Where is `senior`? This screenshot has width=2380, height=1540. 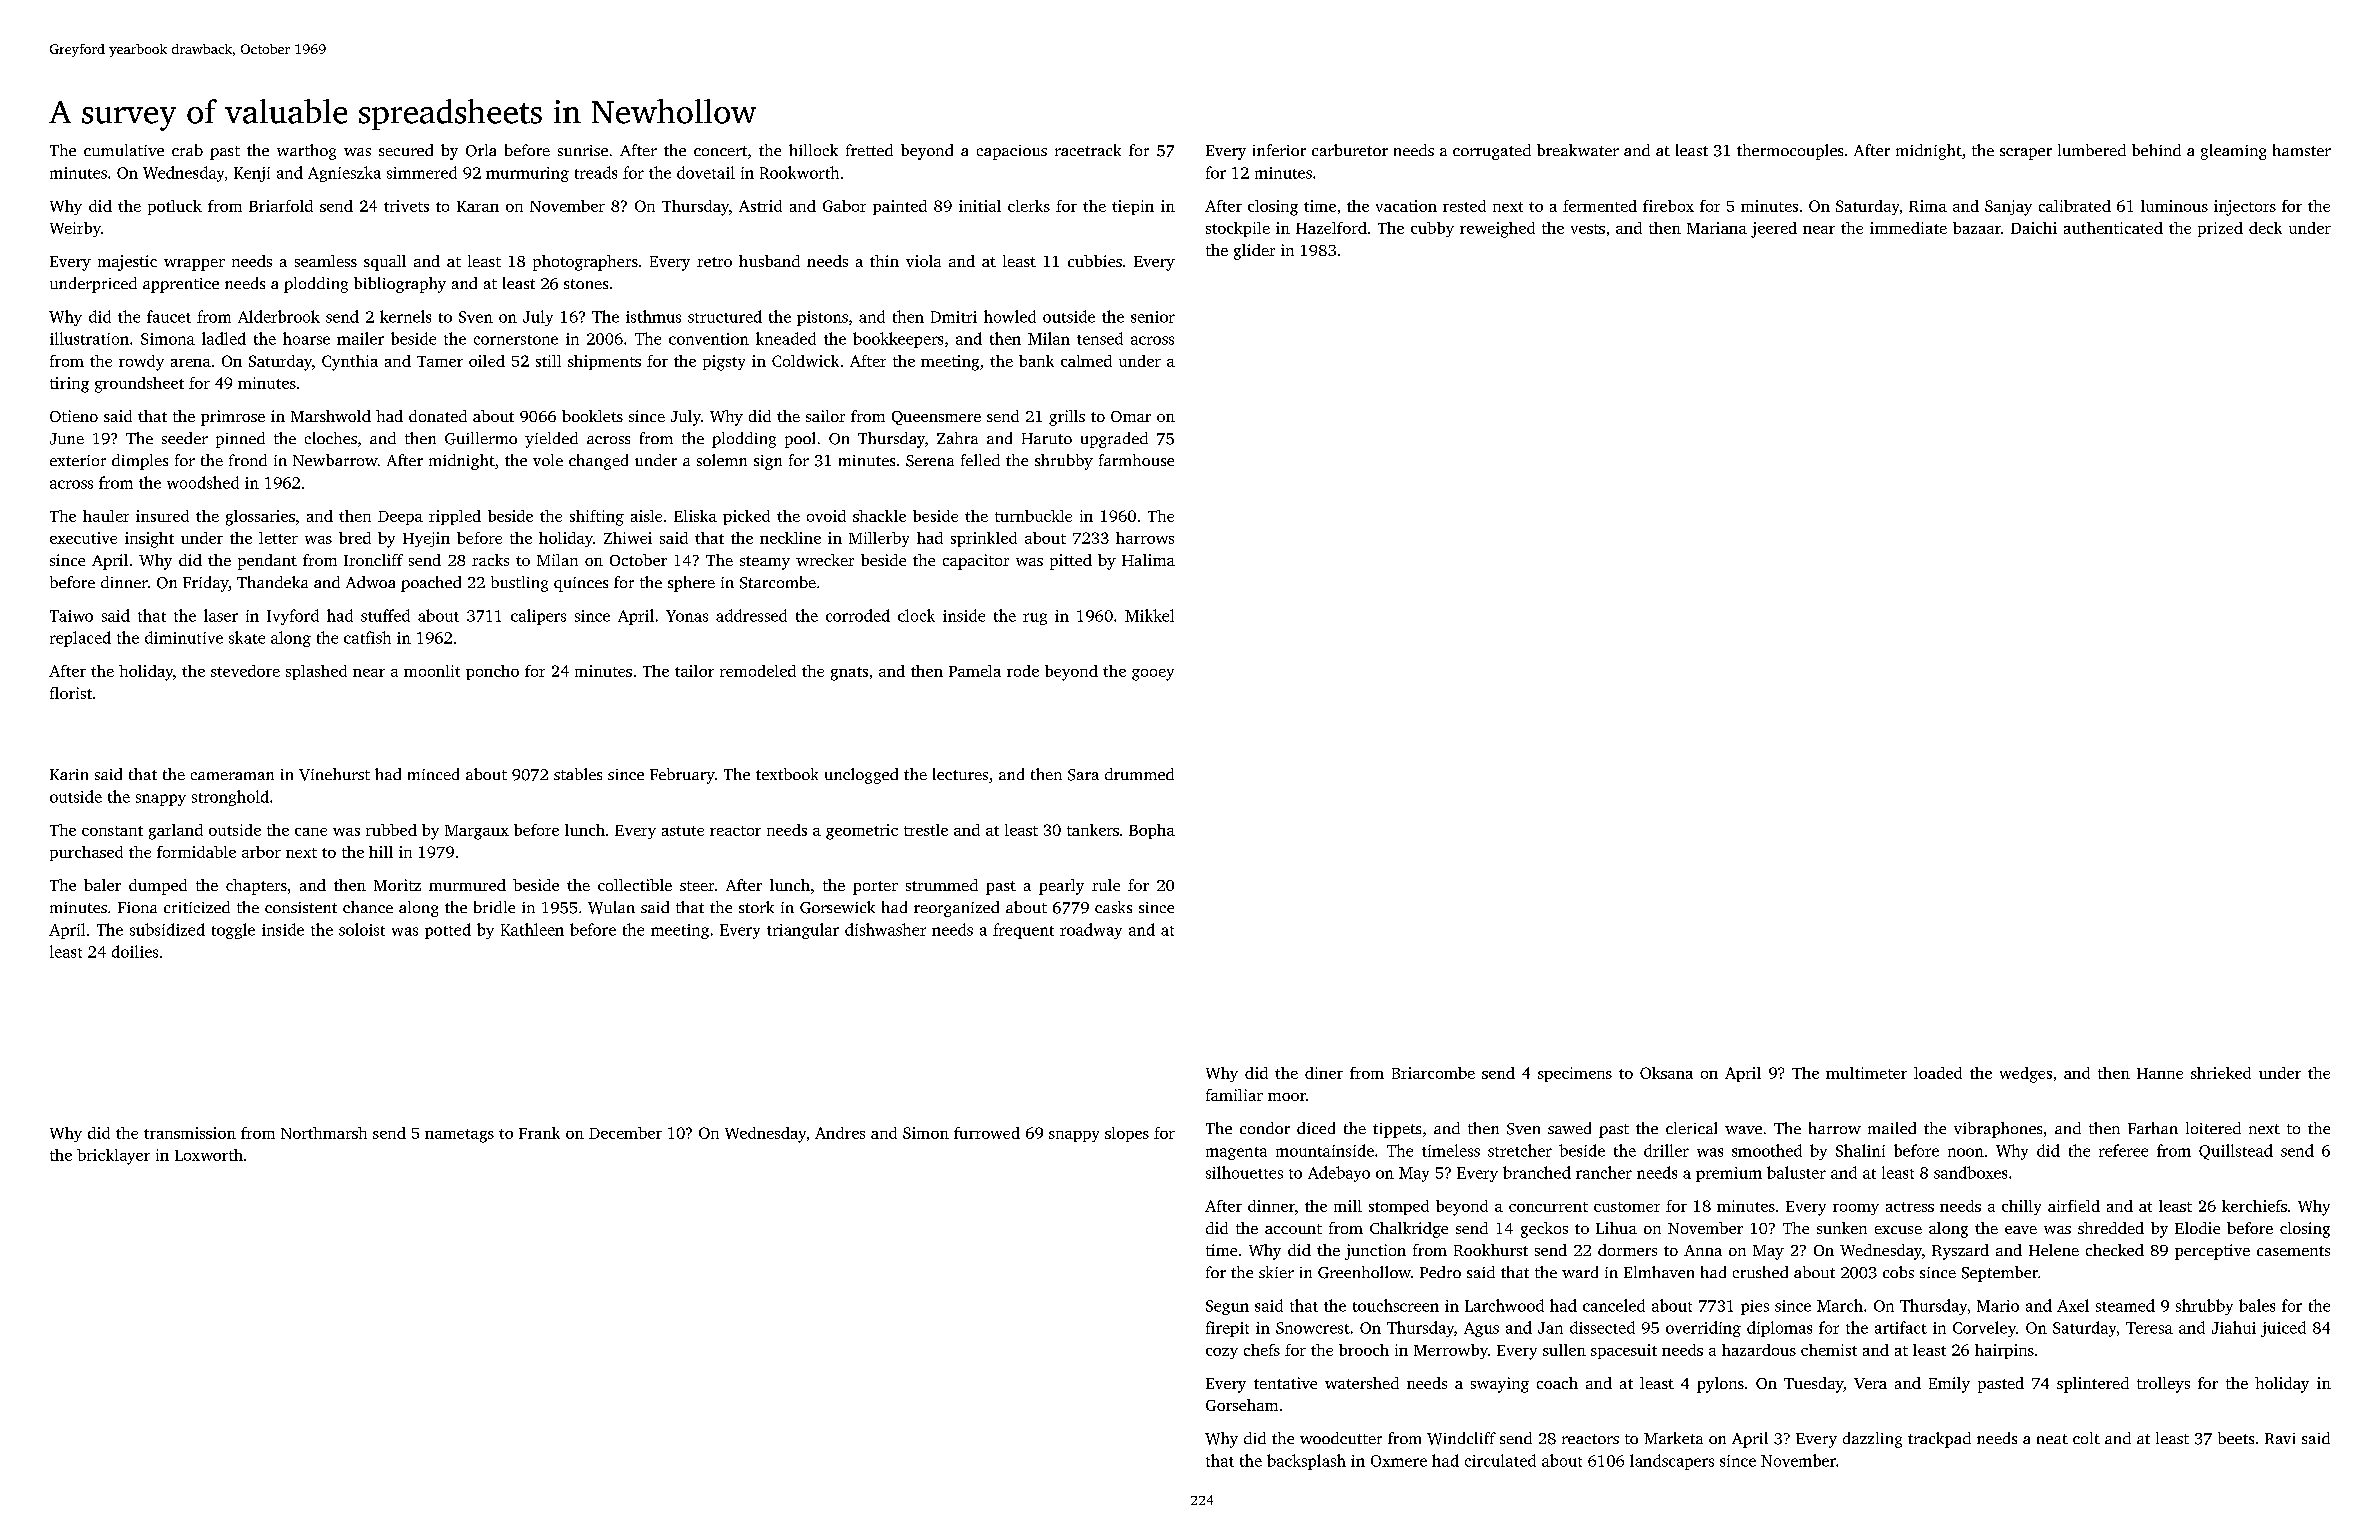
senior is located at coordinates (1153, 317).
